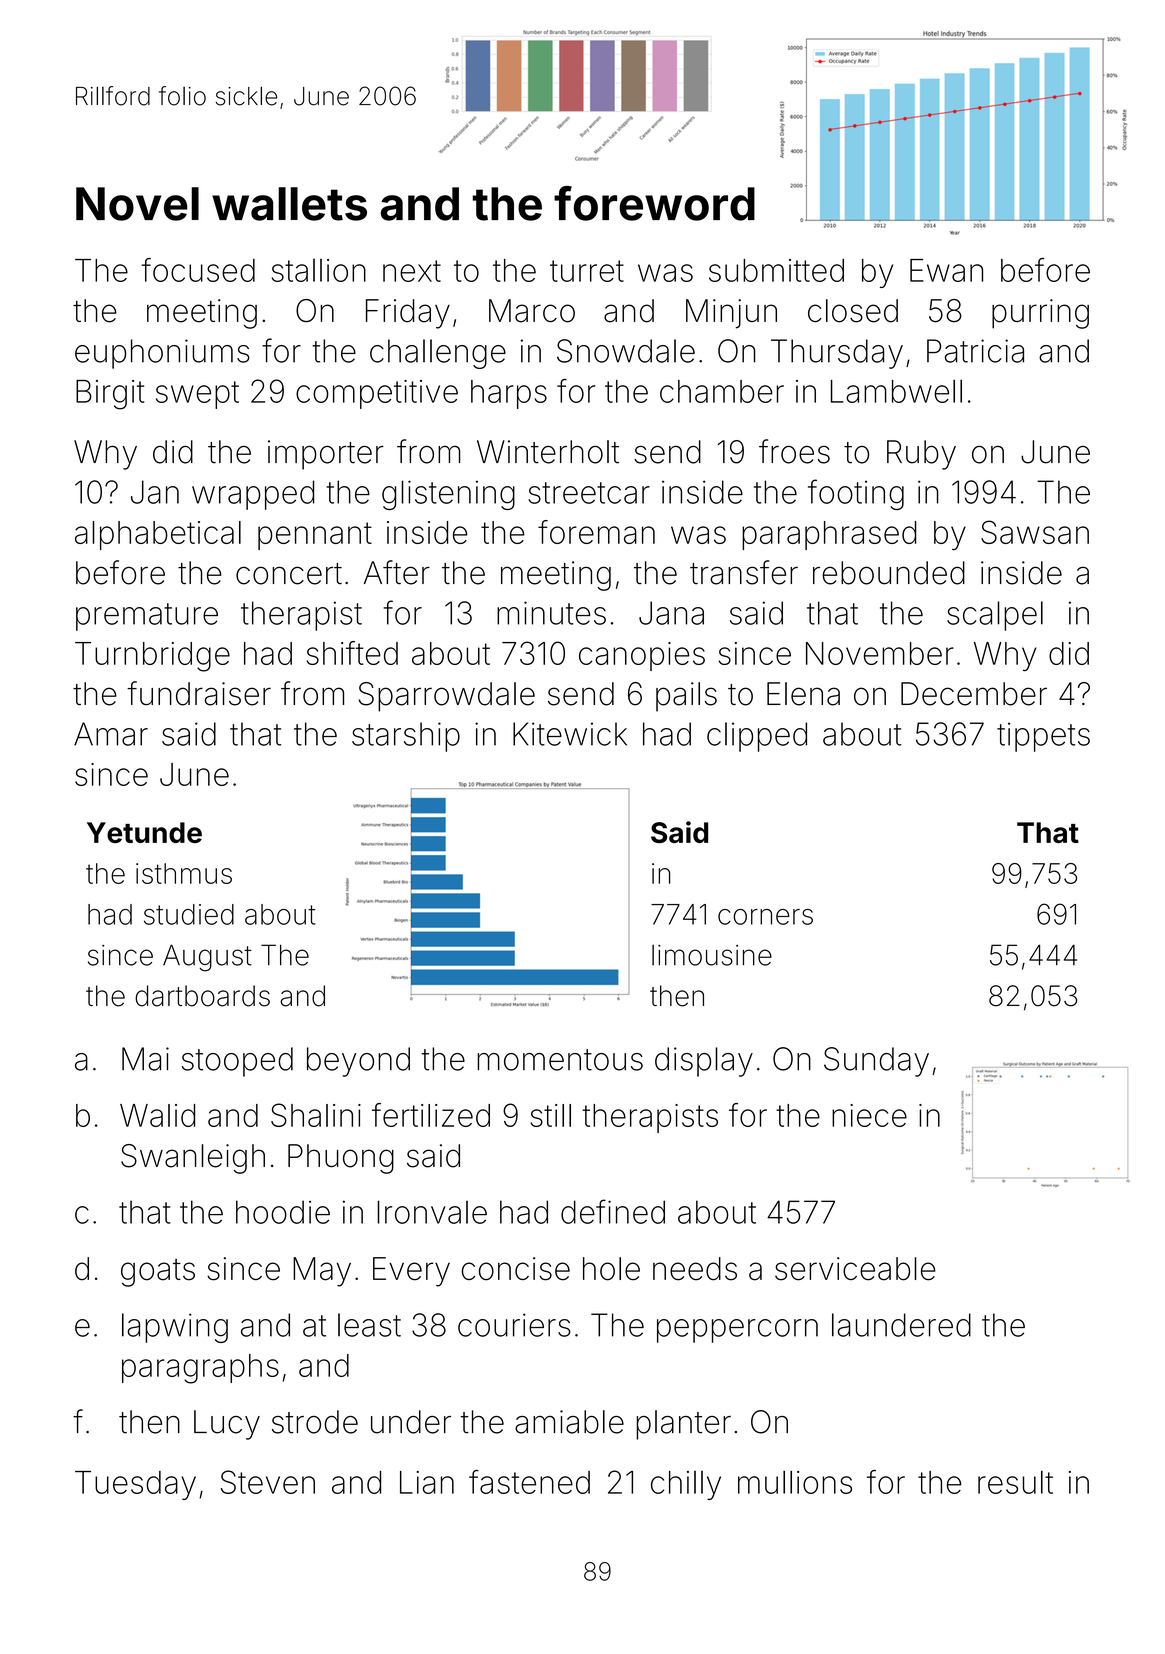 Image resolution: width=1165 pixels, height=1654 pixels. What do you see at coordinates (654, 203) in the screenshot?
I see `foreword` at bounding box center [654, 203].
